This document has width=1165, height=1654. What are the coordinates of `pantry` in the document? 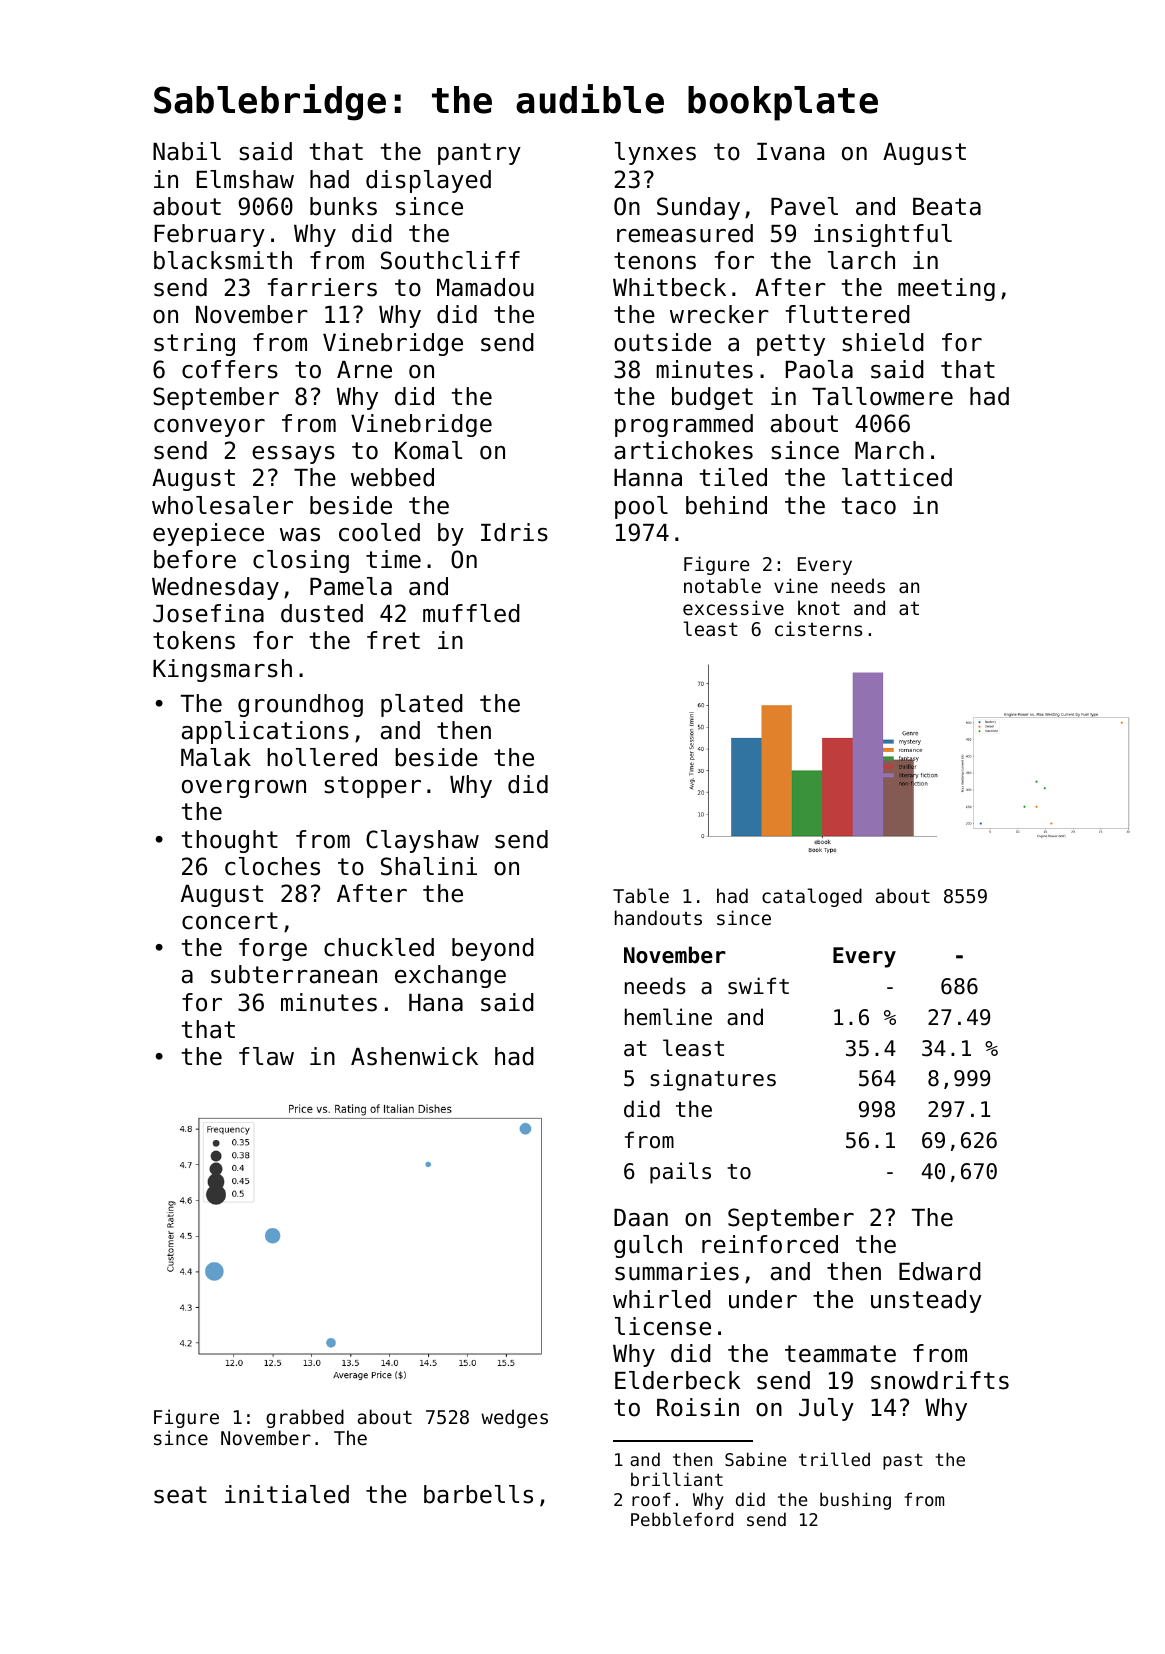 It's located at (479, 154).
